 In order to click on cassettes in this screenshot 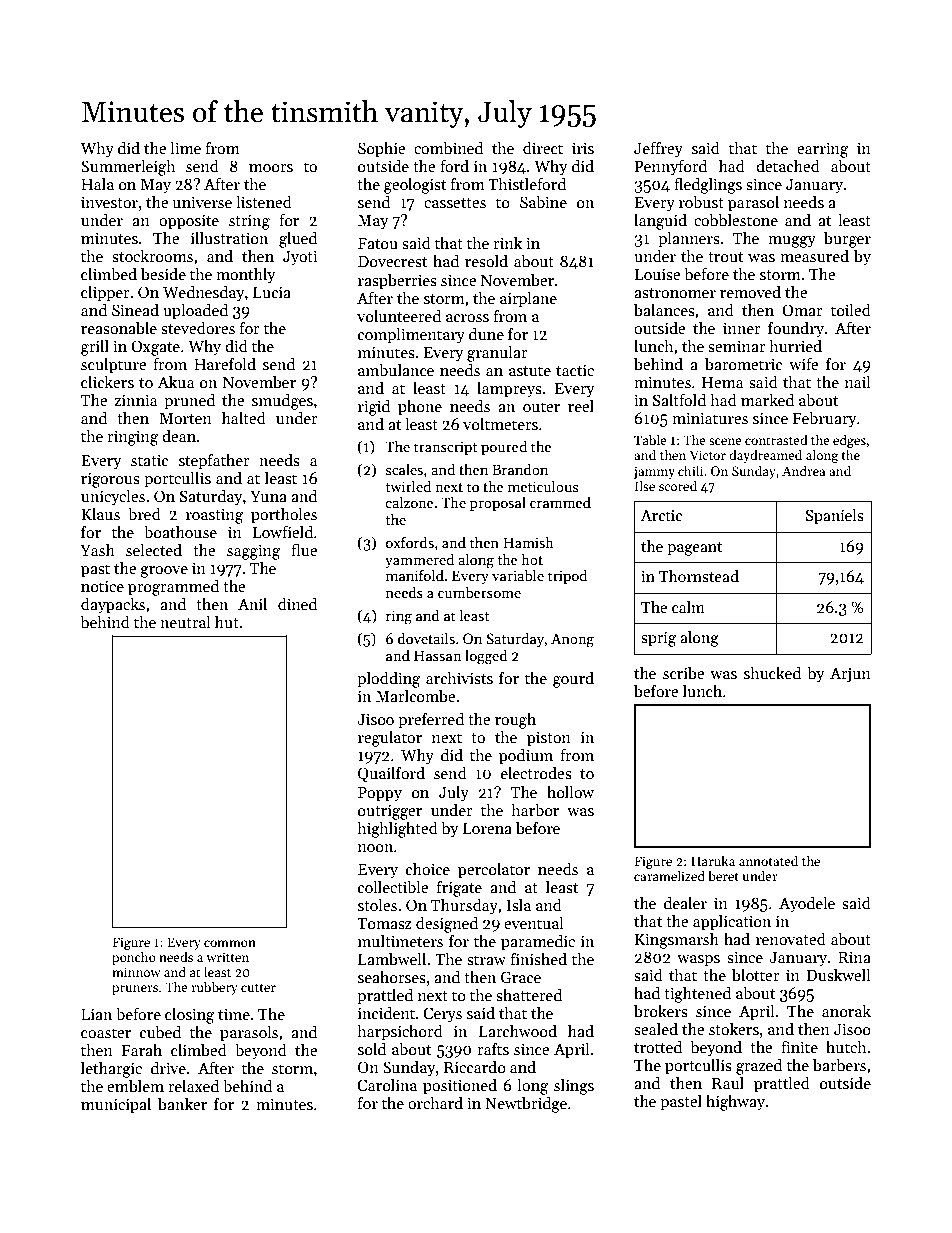, I will do `click(455, 203)`.
